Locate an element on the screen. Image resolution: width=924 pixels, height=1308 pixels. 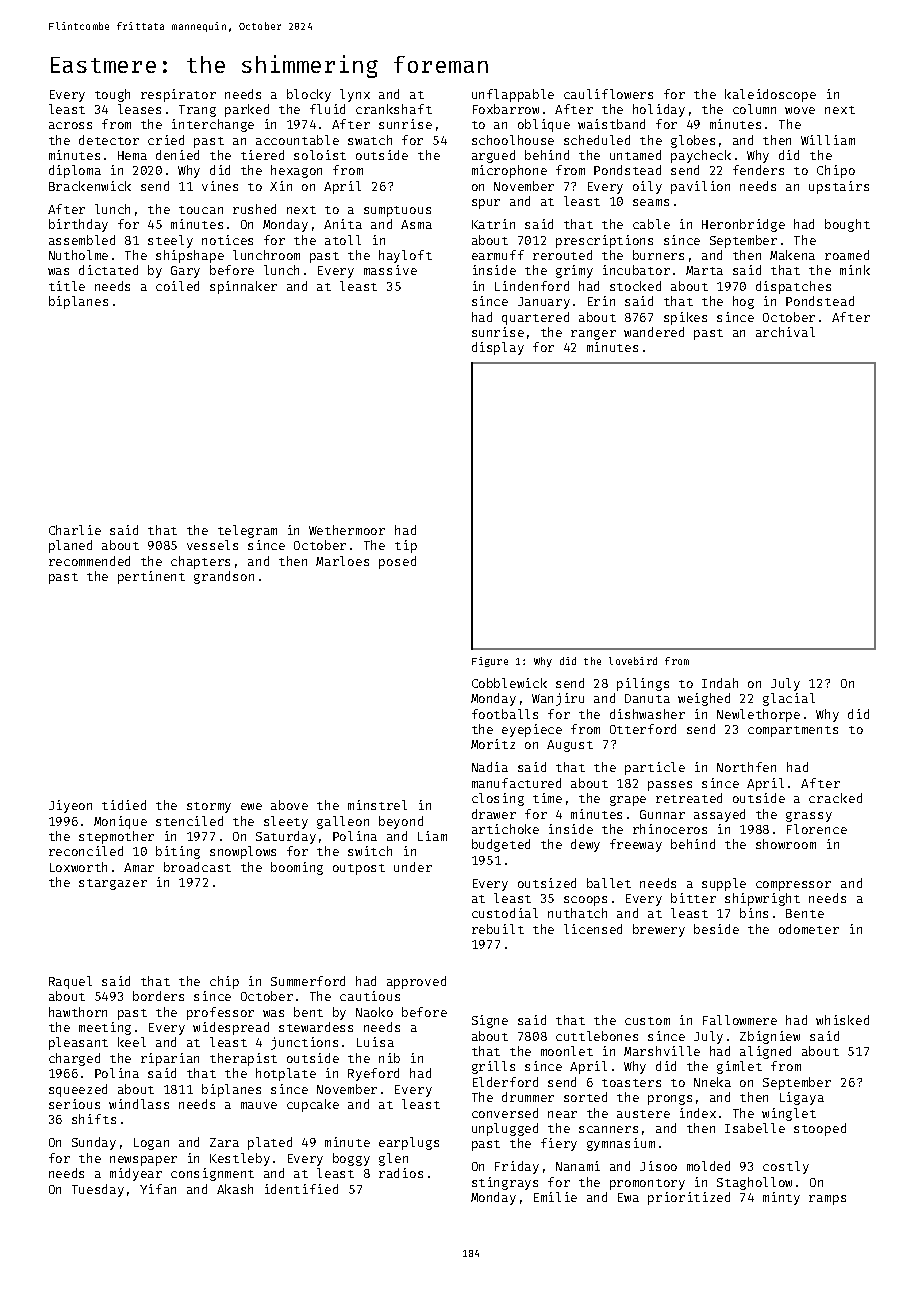
snowplows is located at coordinates (243, 852).
